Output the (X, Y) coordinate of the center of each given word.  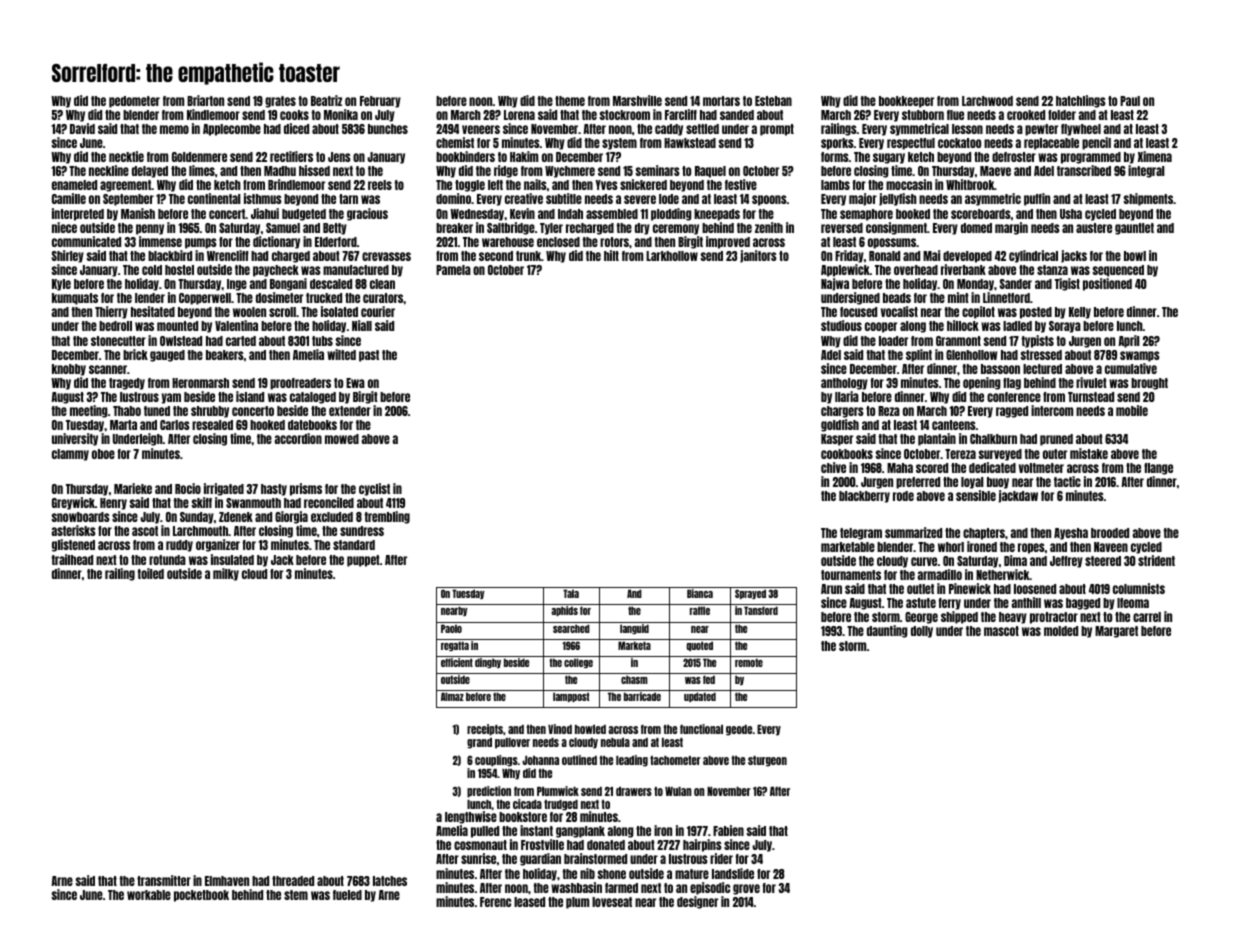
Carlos (175, 425)
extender (350, 411)
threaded (293, 881)
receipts (485, 730)
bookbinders (465, 156)
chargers (842, 412)
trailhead (72, 559)
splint (919, 355)
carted (241, 341)
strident (1156, 560)
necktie (126, 156)
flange (1158, 469)
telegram (861, 534)
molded (1061, 631)
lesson (967, 129)
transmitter (164, 880)
